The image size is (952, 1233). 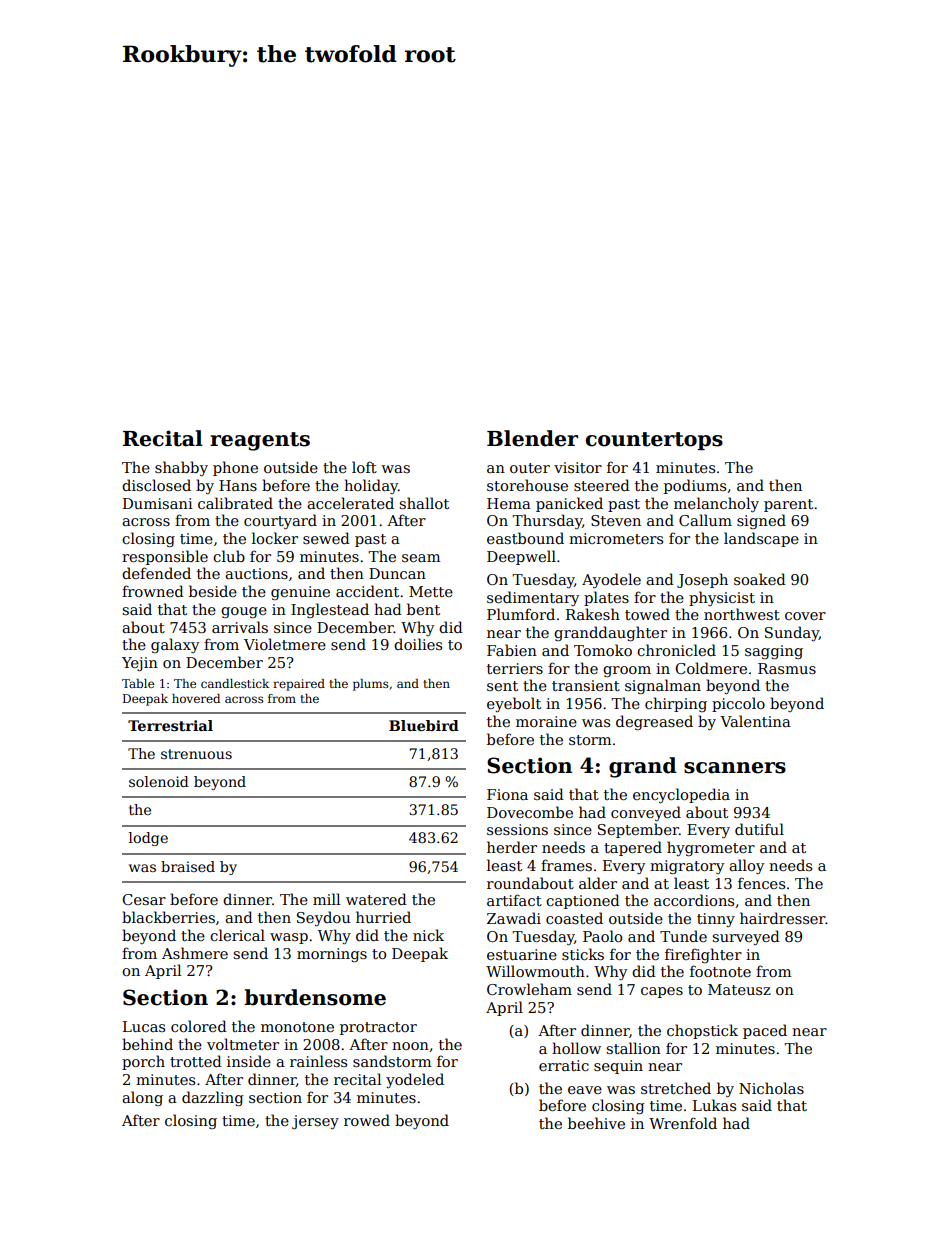 What do you see at coordinates (315, 1122) in the image?
I see `jersey` at bounding box center [315, 1122].
